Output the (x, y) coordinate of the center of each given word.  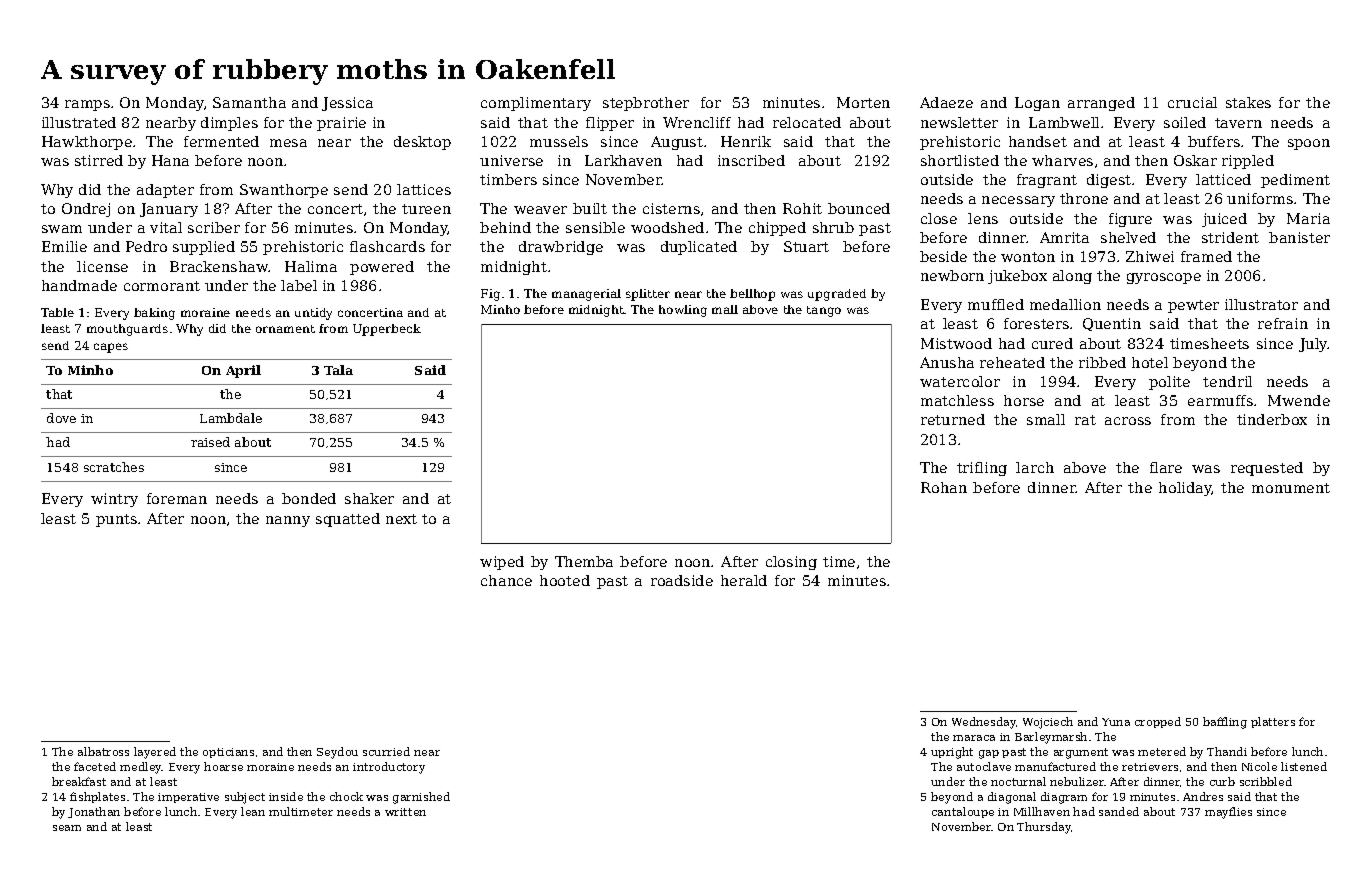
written (405, 812)
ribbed (1102, 362)
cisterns (671, 208)
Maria (1308, 218)
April (243, 371)
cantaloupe (963, 812)
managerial (586, 295)
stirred (99, 160)
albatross (103, 751)
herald (744, 580)
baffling (1225, 723)
